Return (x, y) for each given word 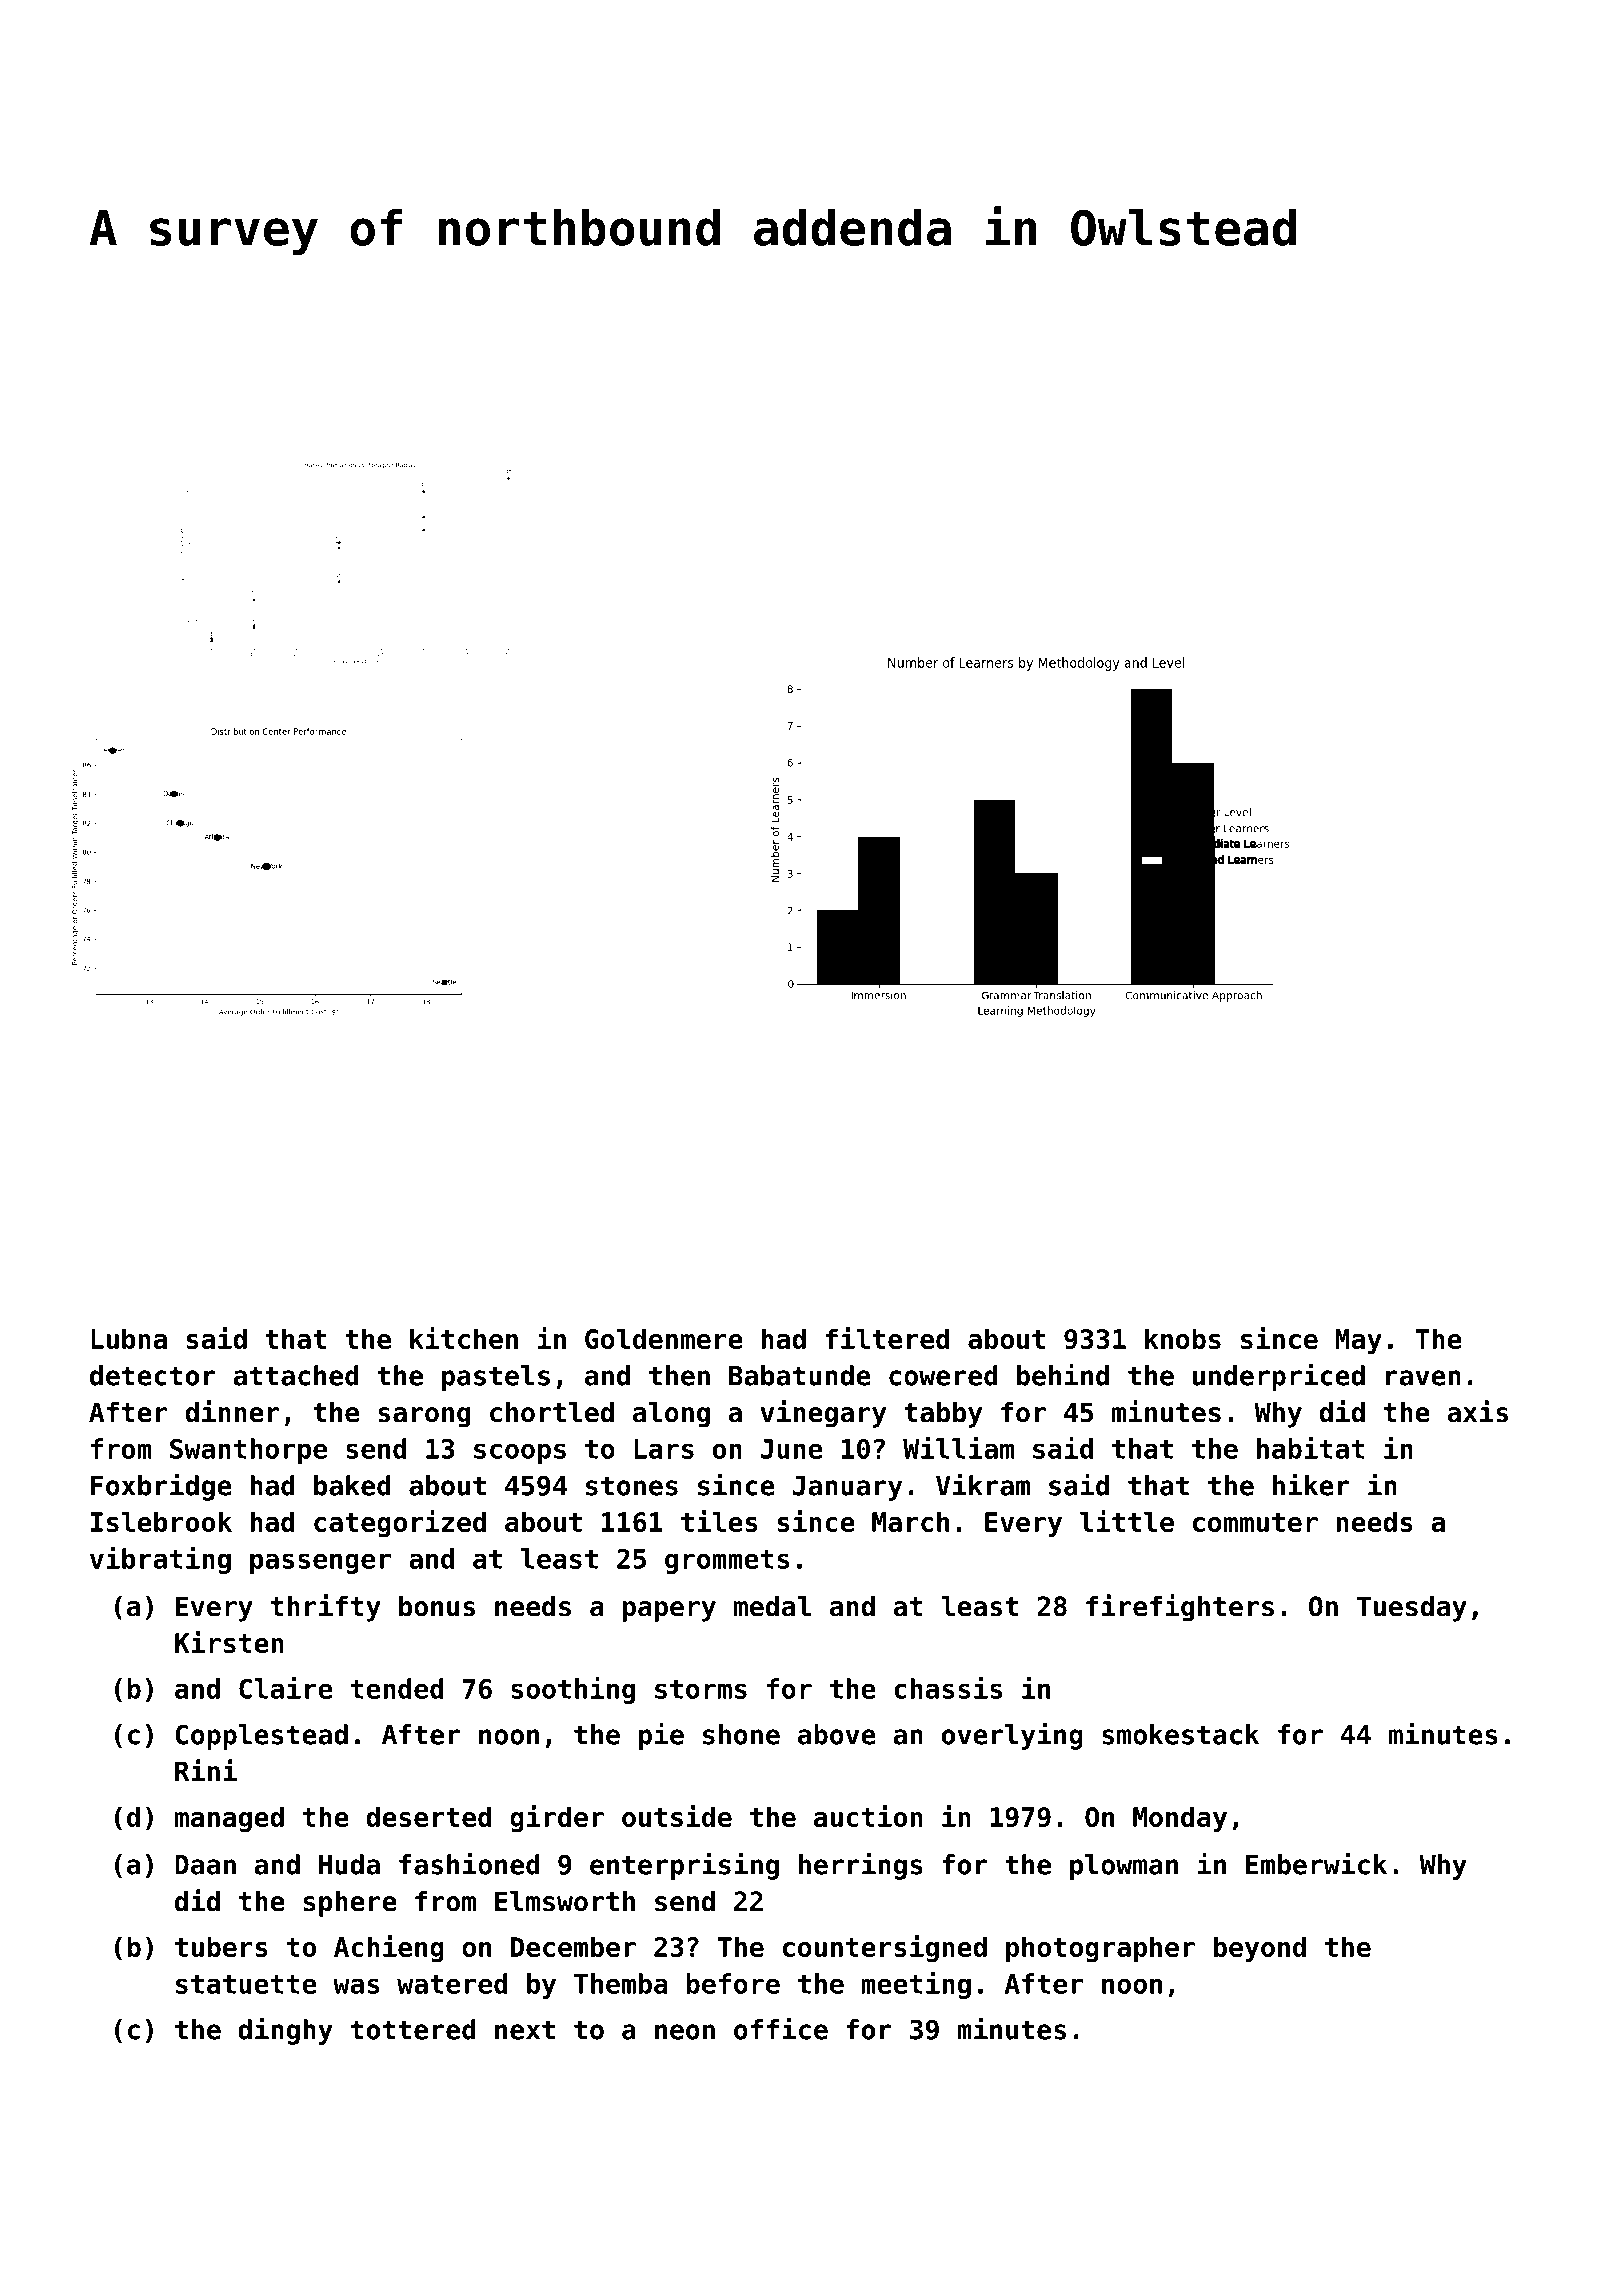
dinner (232, 1411)
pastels (496, 1378)
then (679, 1375)
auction (868, 1816)
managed (229, 1819)
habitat (1311, 1448)
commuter (1255, 1522)
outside (677, 1816)
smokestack (1180, 1734)
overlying (1012, 1736)
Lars (664, 1449)
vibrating (160, 1560)
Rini (206, 1770)
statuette (246, 1984)
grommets (727, 1562)
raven (1423, 1378)
